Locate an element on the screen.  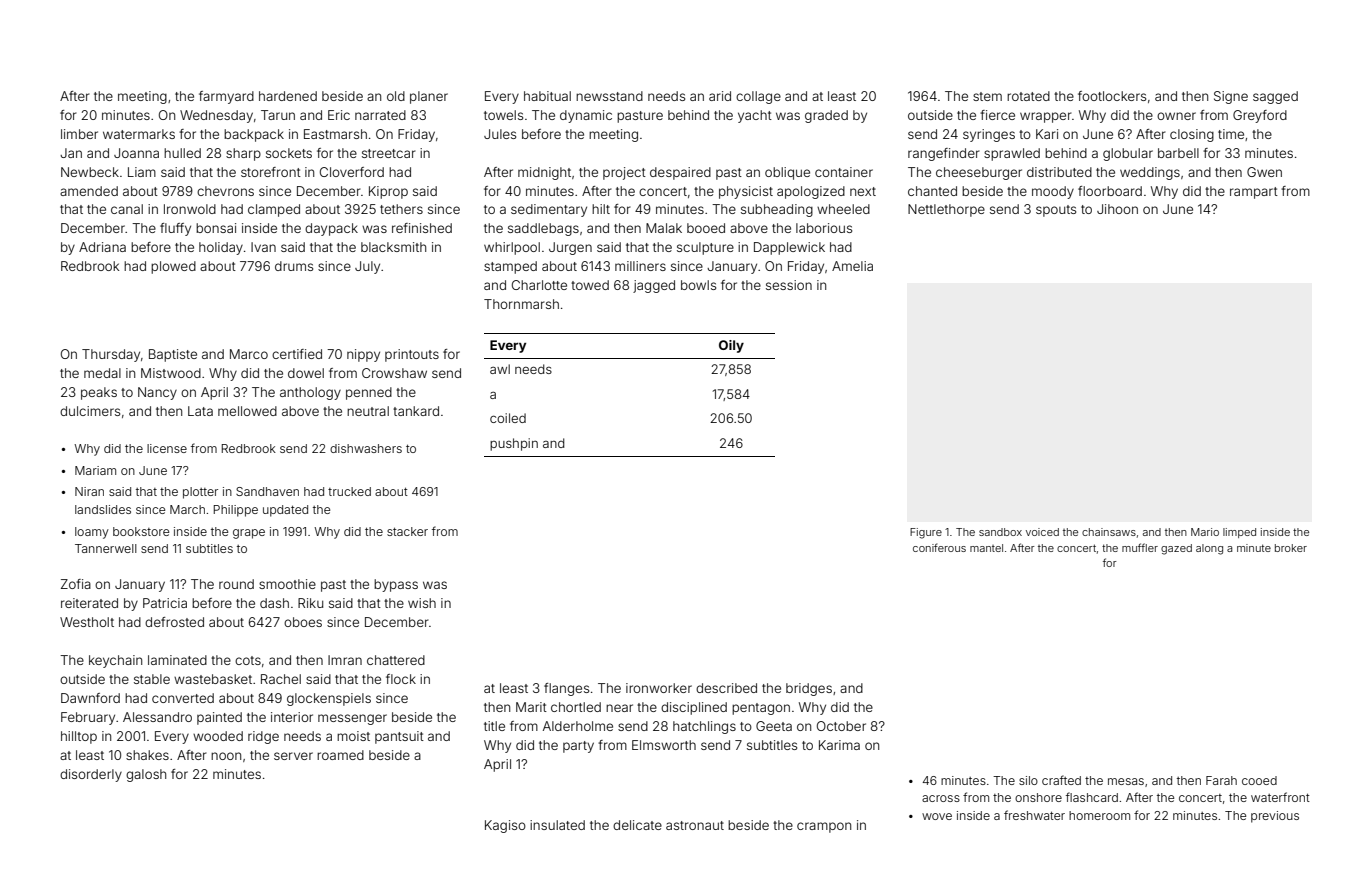
stacker is located at coordinates (407, 531).
